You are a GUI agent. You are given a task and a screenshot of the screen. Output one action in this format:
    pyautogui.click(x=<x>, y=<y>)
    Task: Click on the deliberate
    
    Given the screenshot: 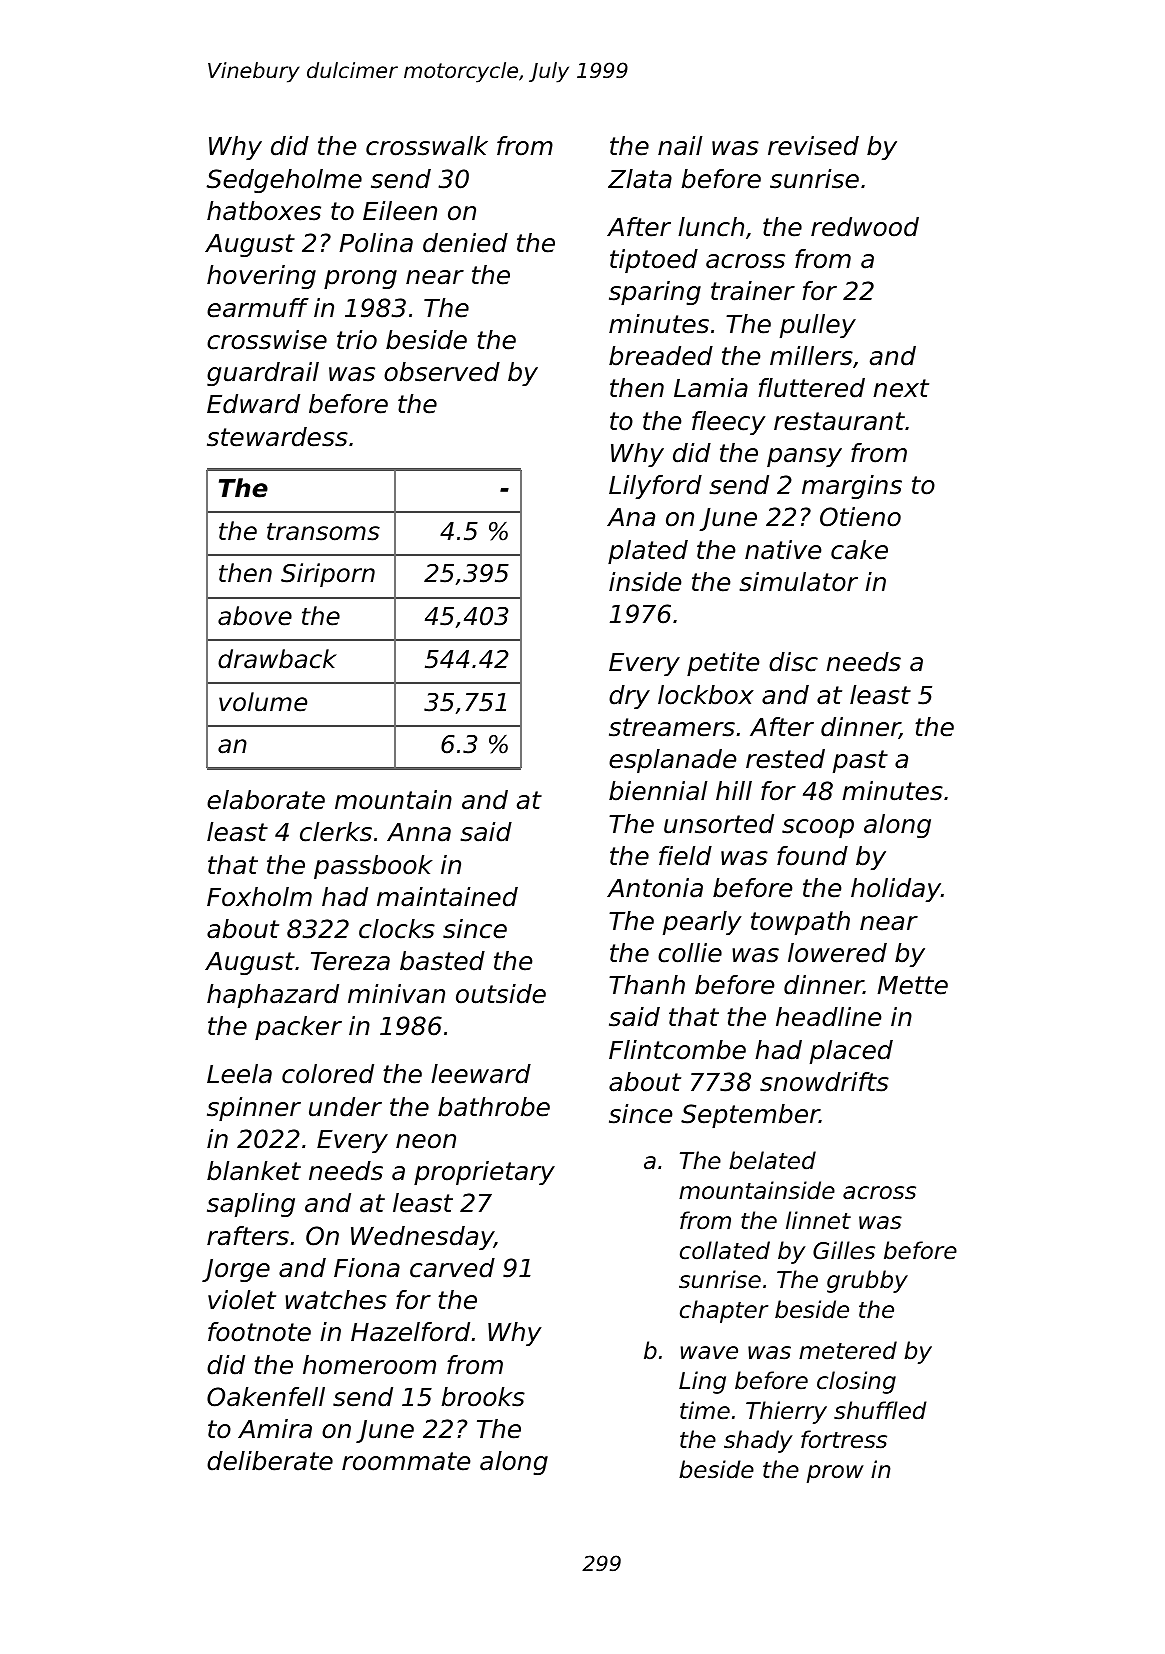 What is the action you would take?
    pyautogui.click(x=270, y=1461)
